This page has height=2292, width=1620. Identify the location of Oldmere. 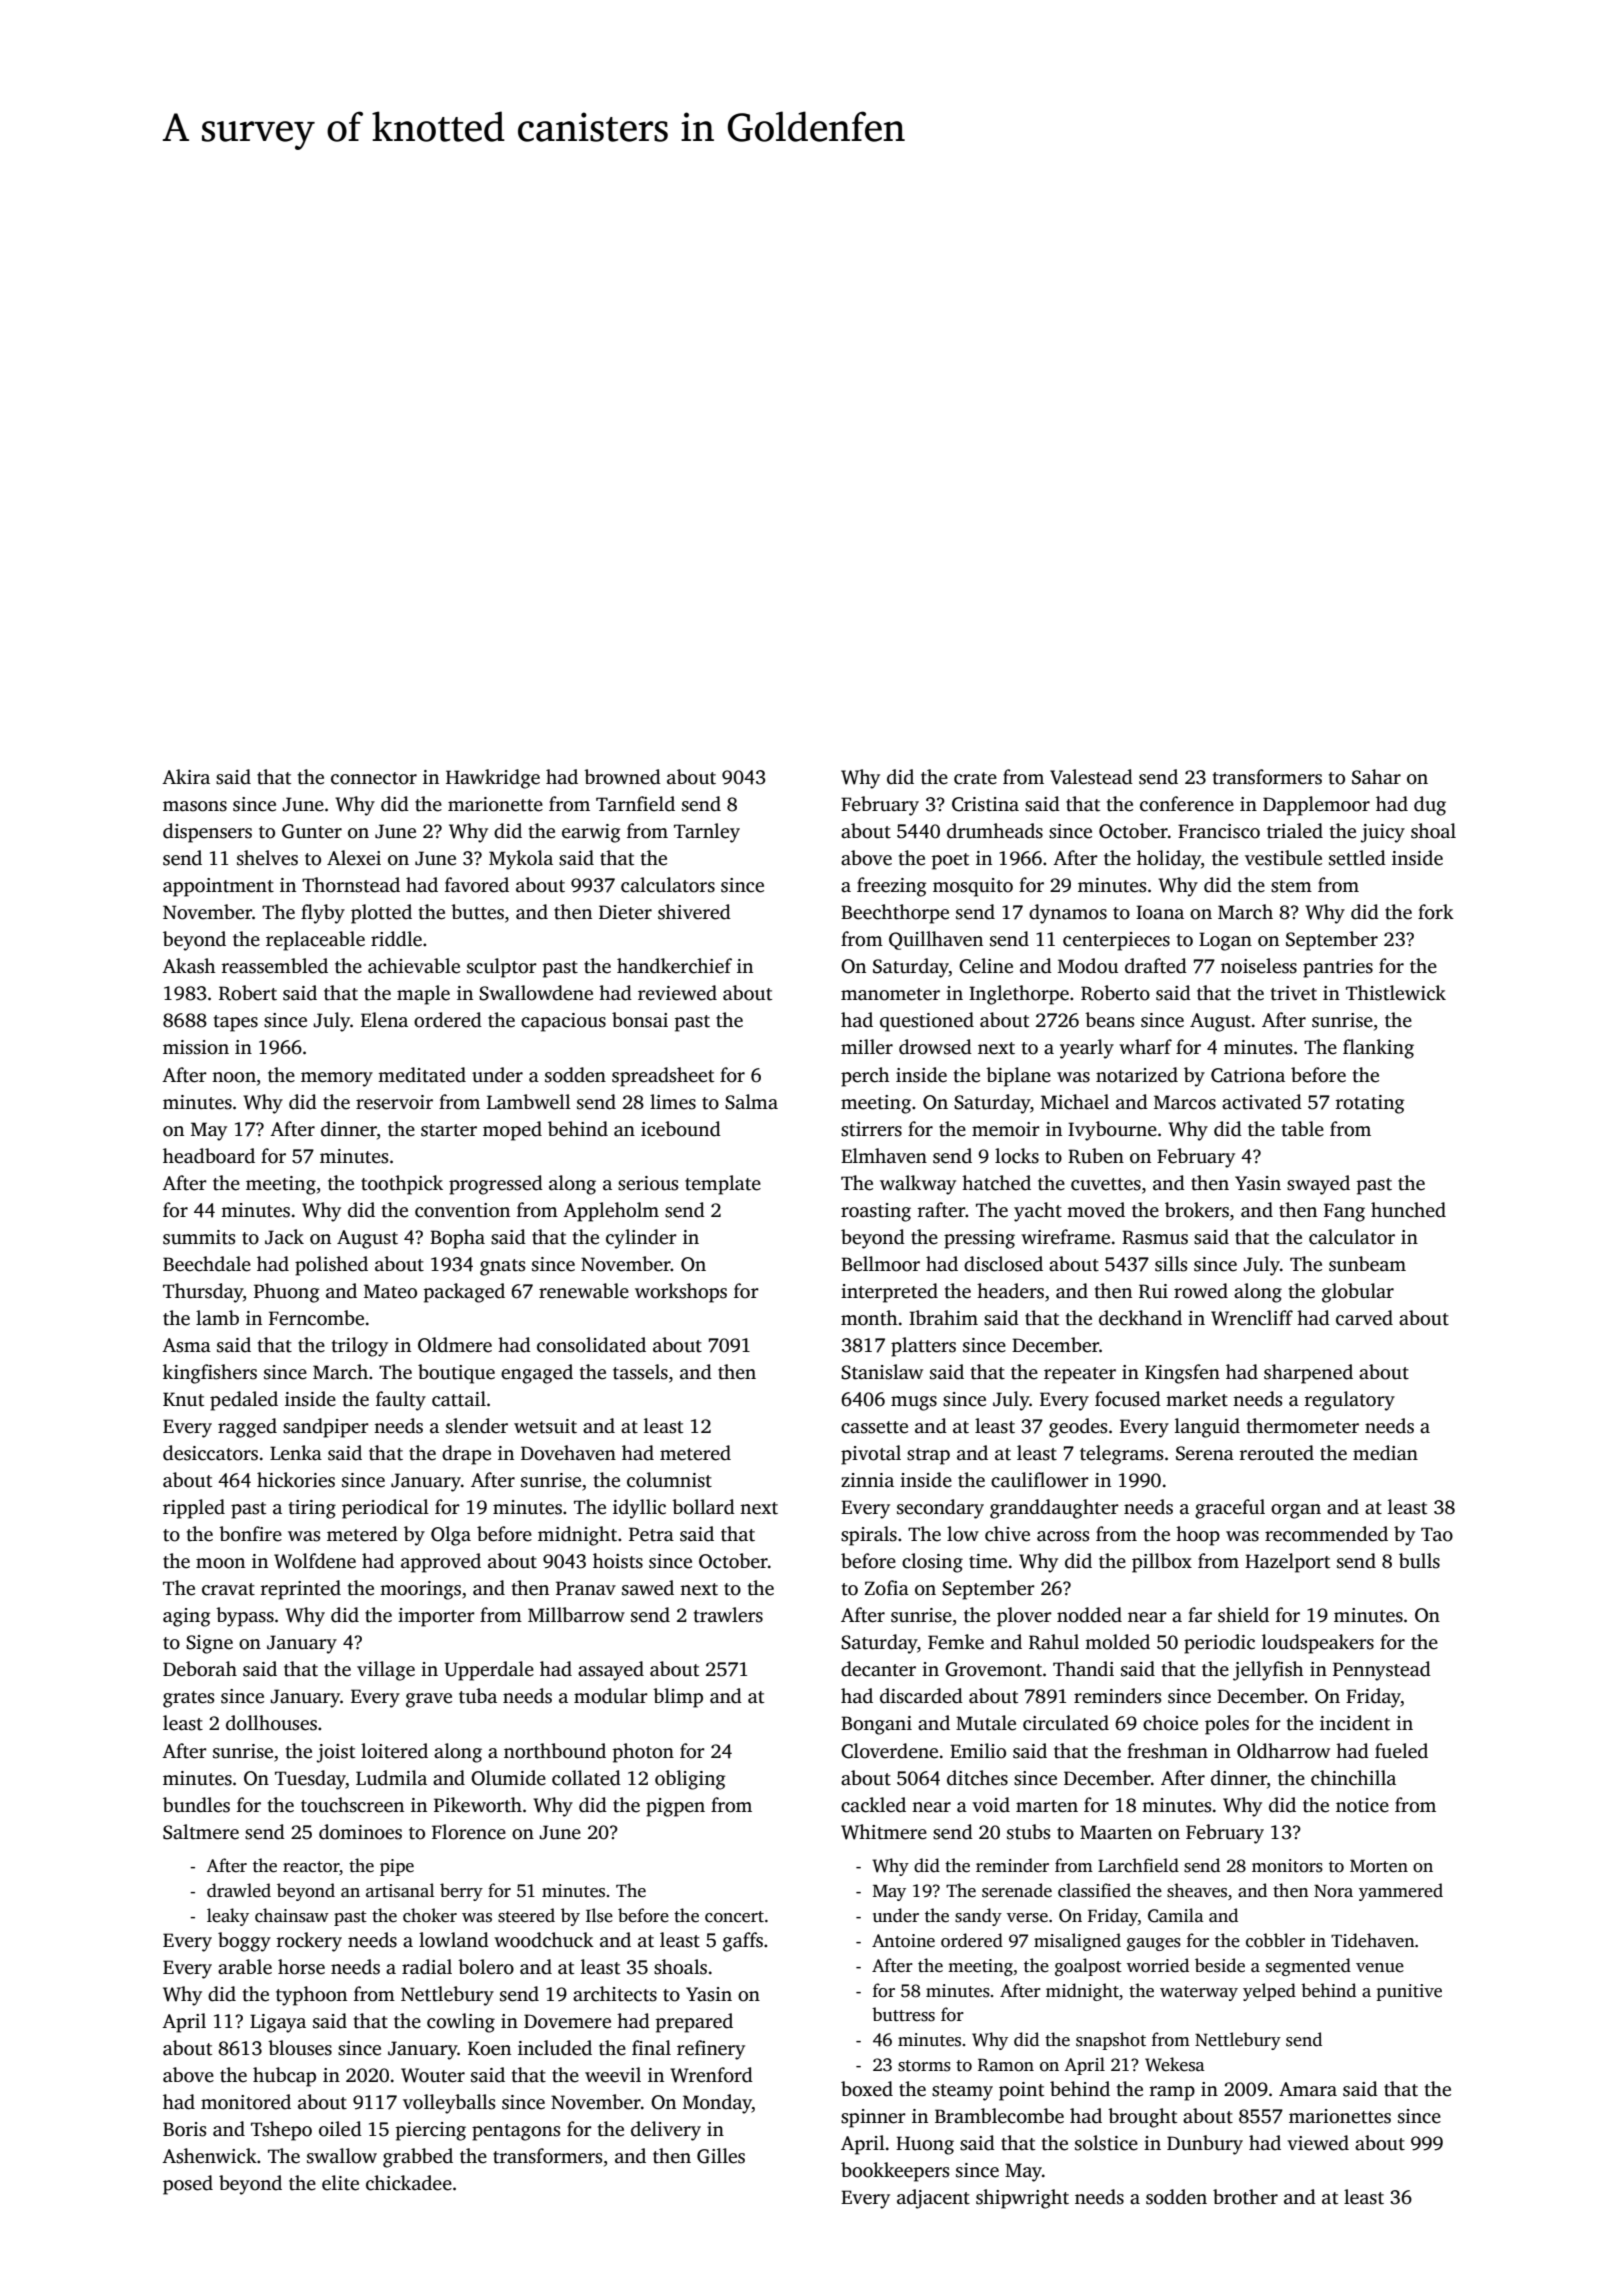
(455, 1345).
